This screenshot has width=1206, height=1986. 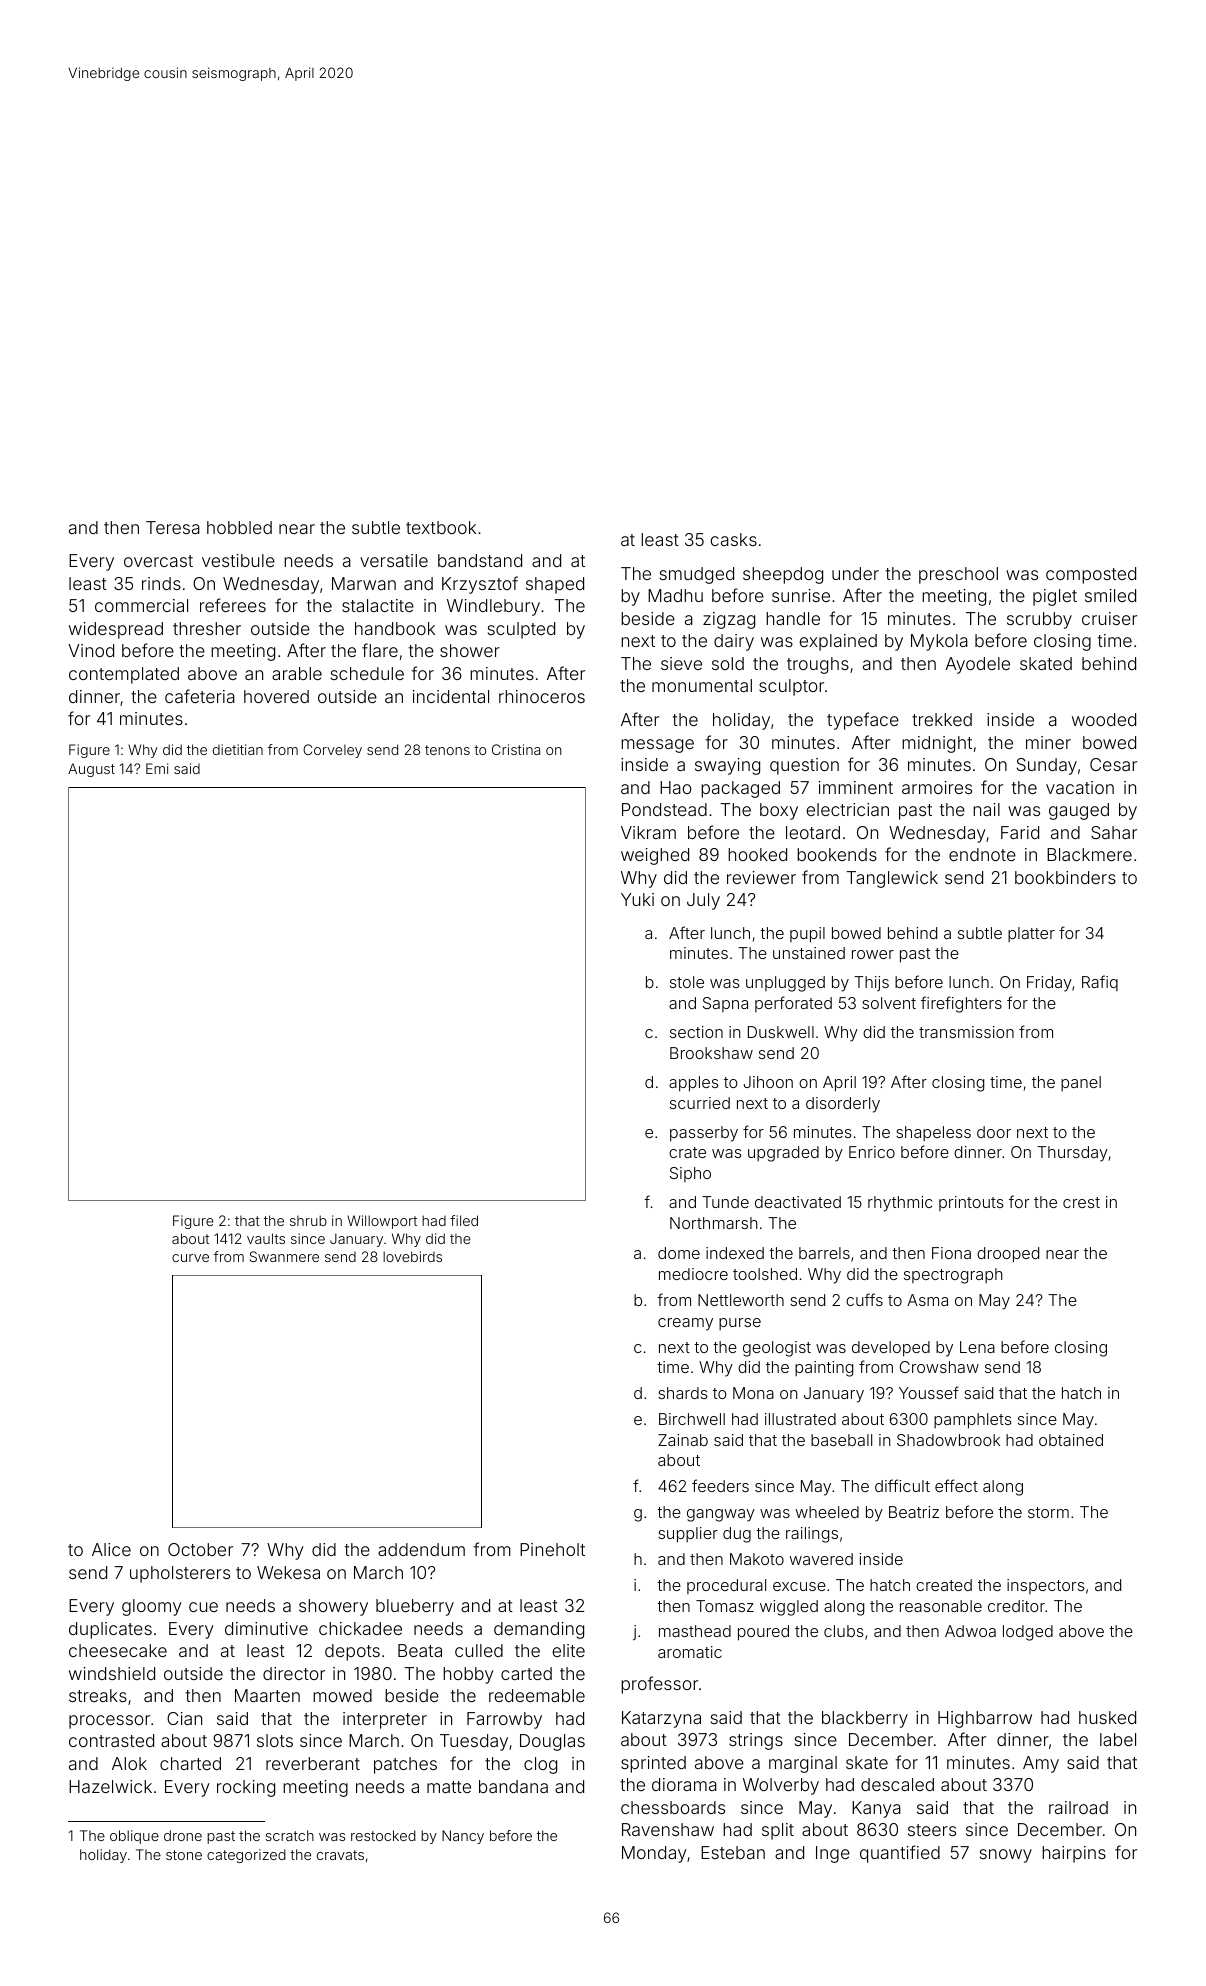 I want to click on oblique, so click(x=134, y=1837).
